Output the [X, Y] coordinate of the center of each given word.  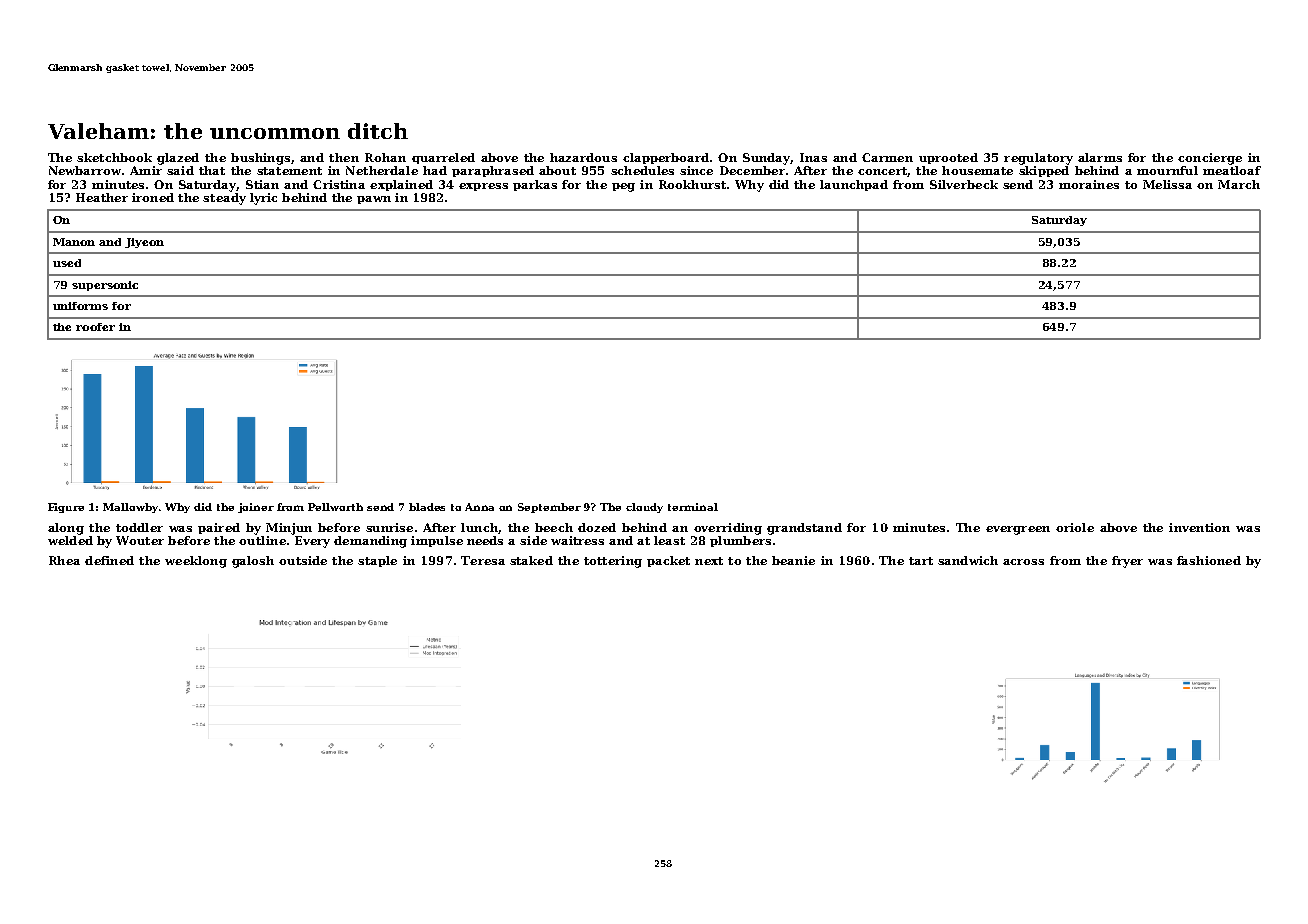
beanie [793, 560]
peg [623, 187]
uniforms [80, 306]
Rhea [64, 560]
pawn [374, 200]
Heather [102, 197]
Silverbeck [964, 184]
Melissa [1167, 184]
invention [1199, 527]
